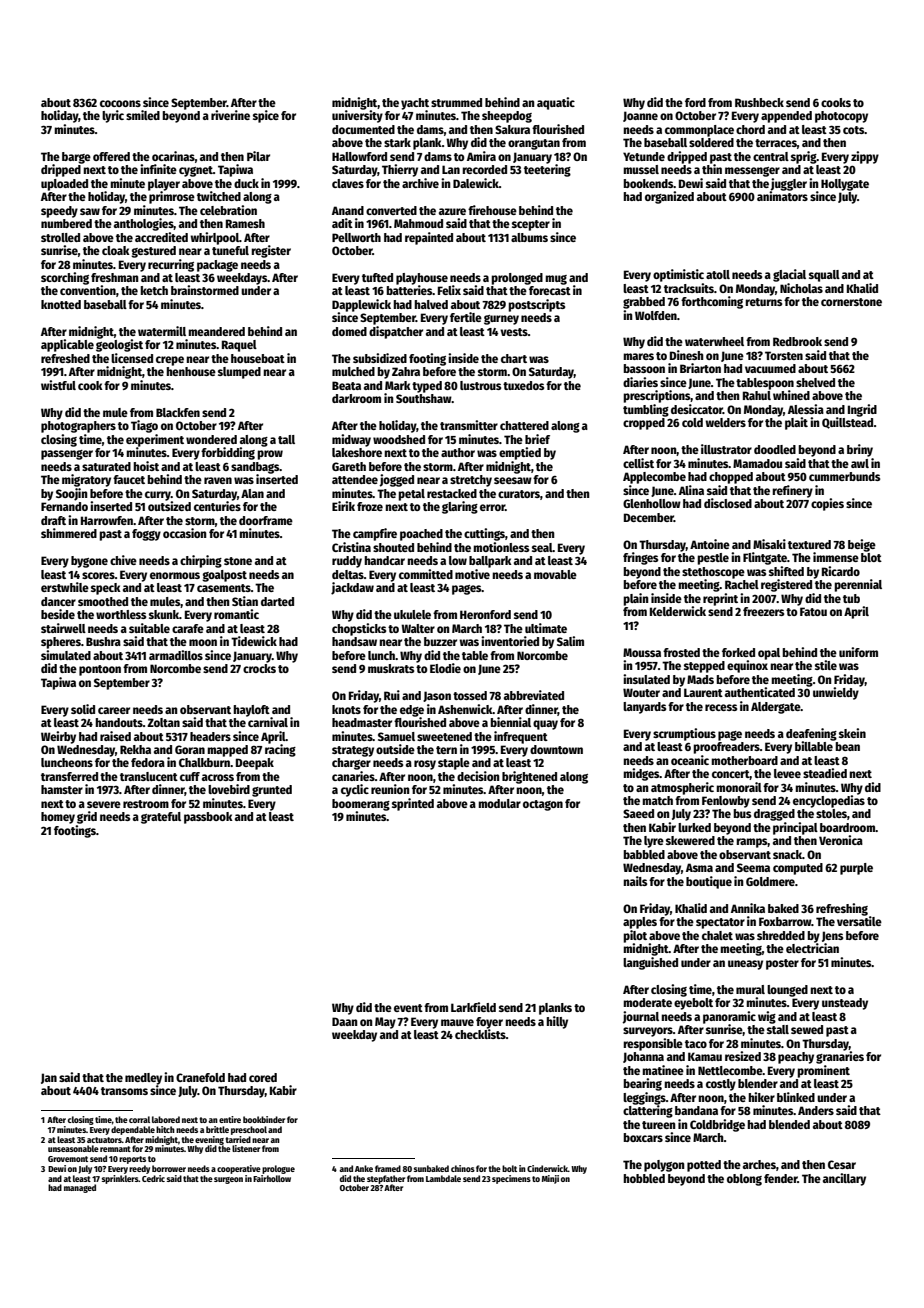 The image size is (924, 1308). Describe the element at coordinates (759, 102) in the screenshot. I see `Rushbeck` at that location.
